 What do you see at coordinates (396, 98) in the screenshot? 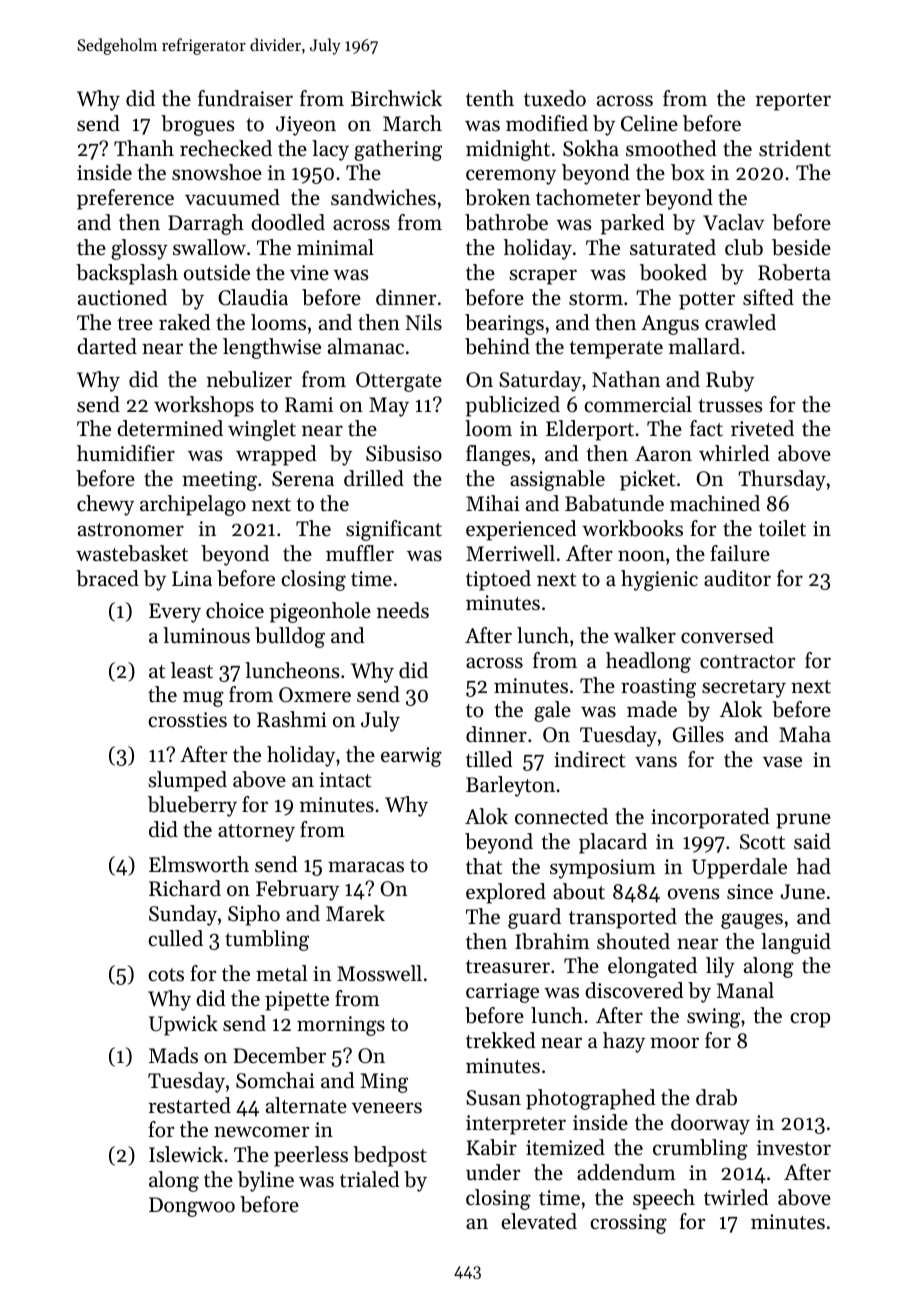
I see `Birchwick` at bounding box center [396, 98].
